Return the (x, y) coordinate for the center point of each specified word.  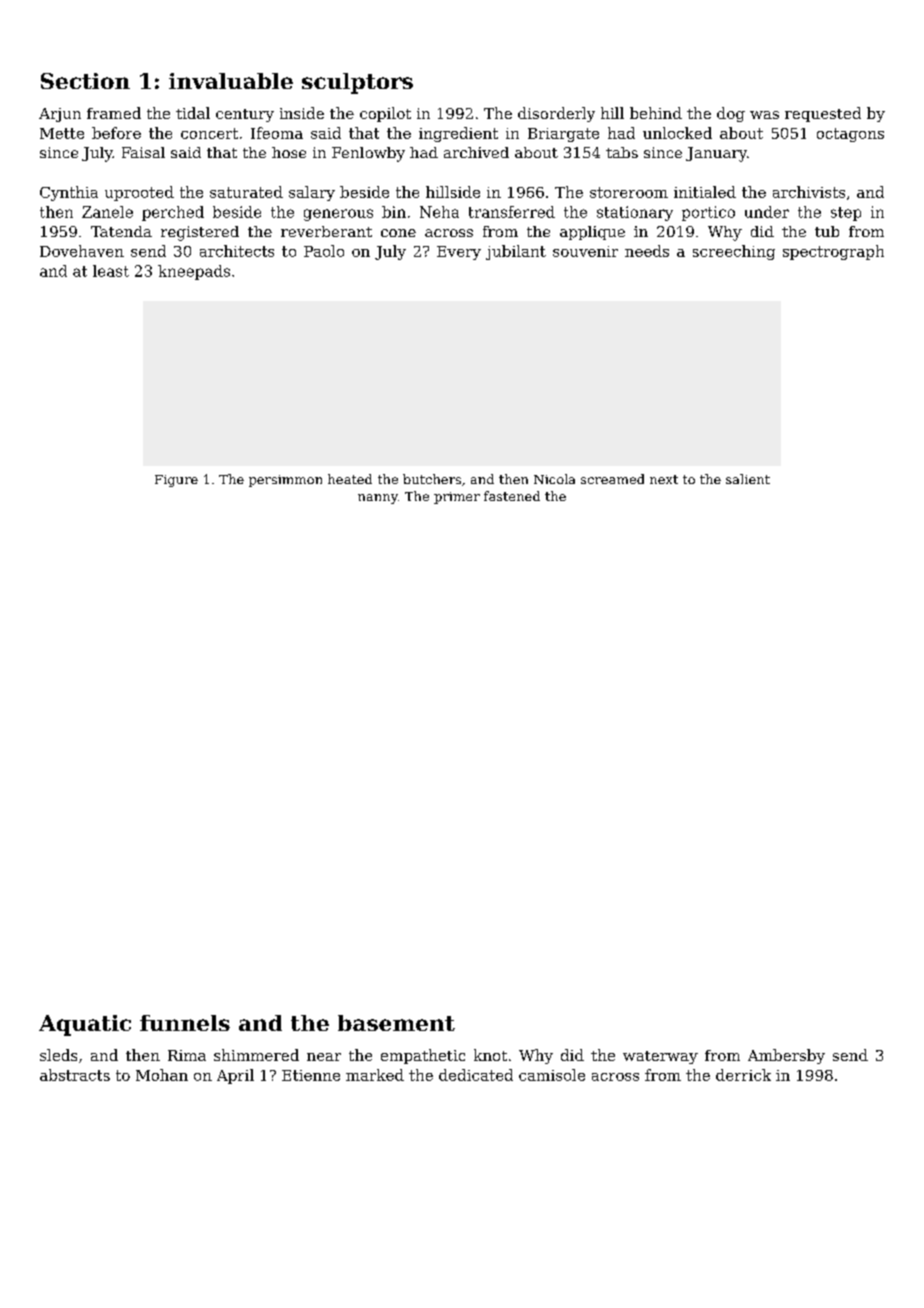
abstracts (75, 1075)
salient (748, 479)
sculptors (357, 83)
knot (490, 1055)
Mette (62, 133)
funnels (185, 1023)
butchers (432, 479)
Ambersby (786, 1056)
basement (396, 1023)
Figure (176, 481)
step (846, 214)
